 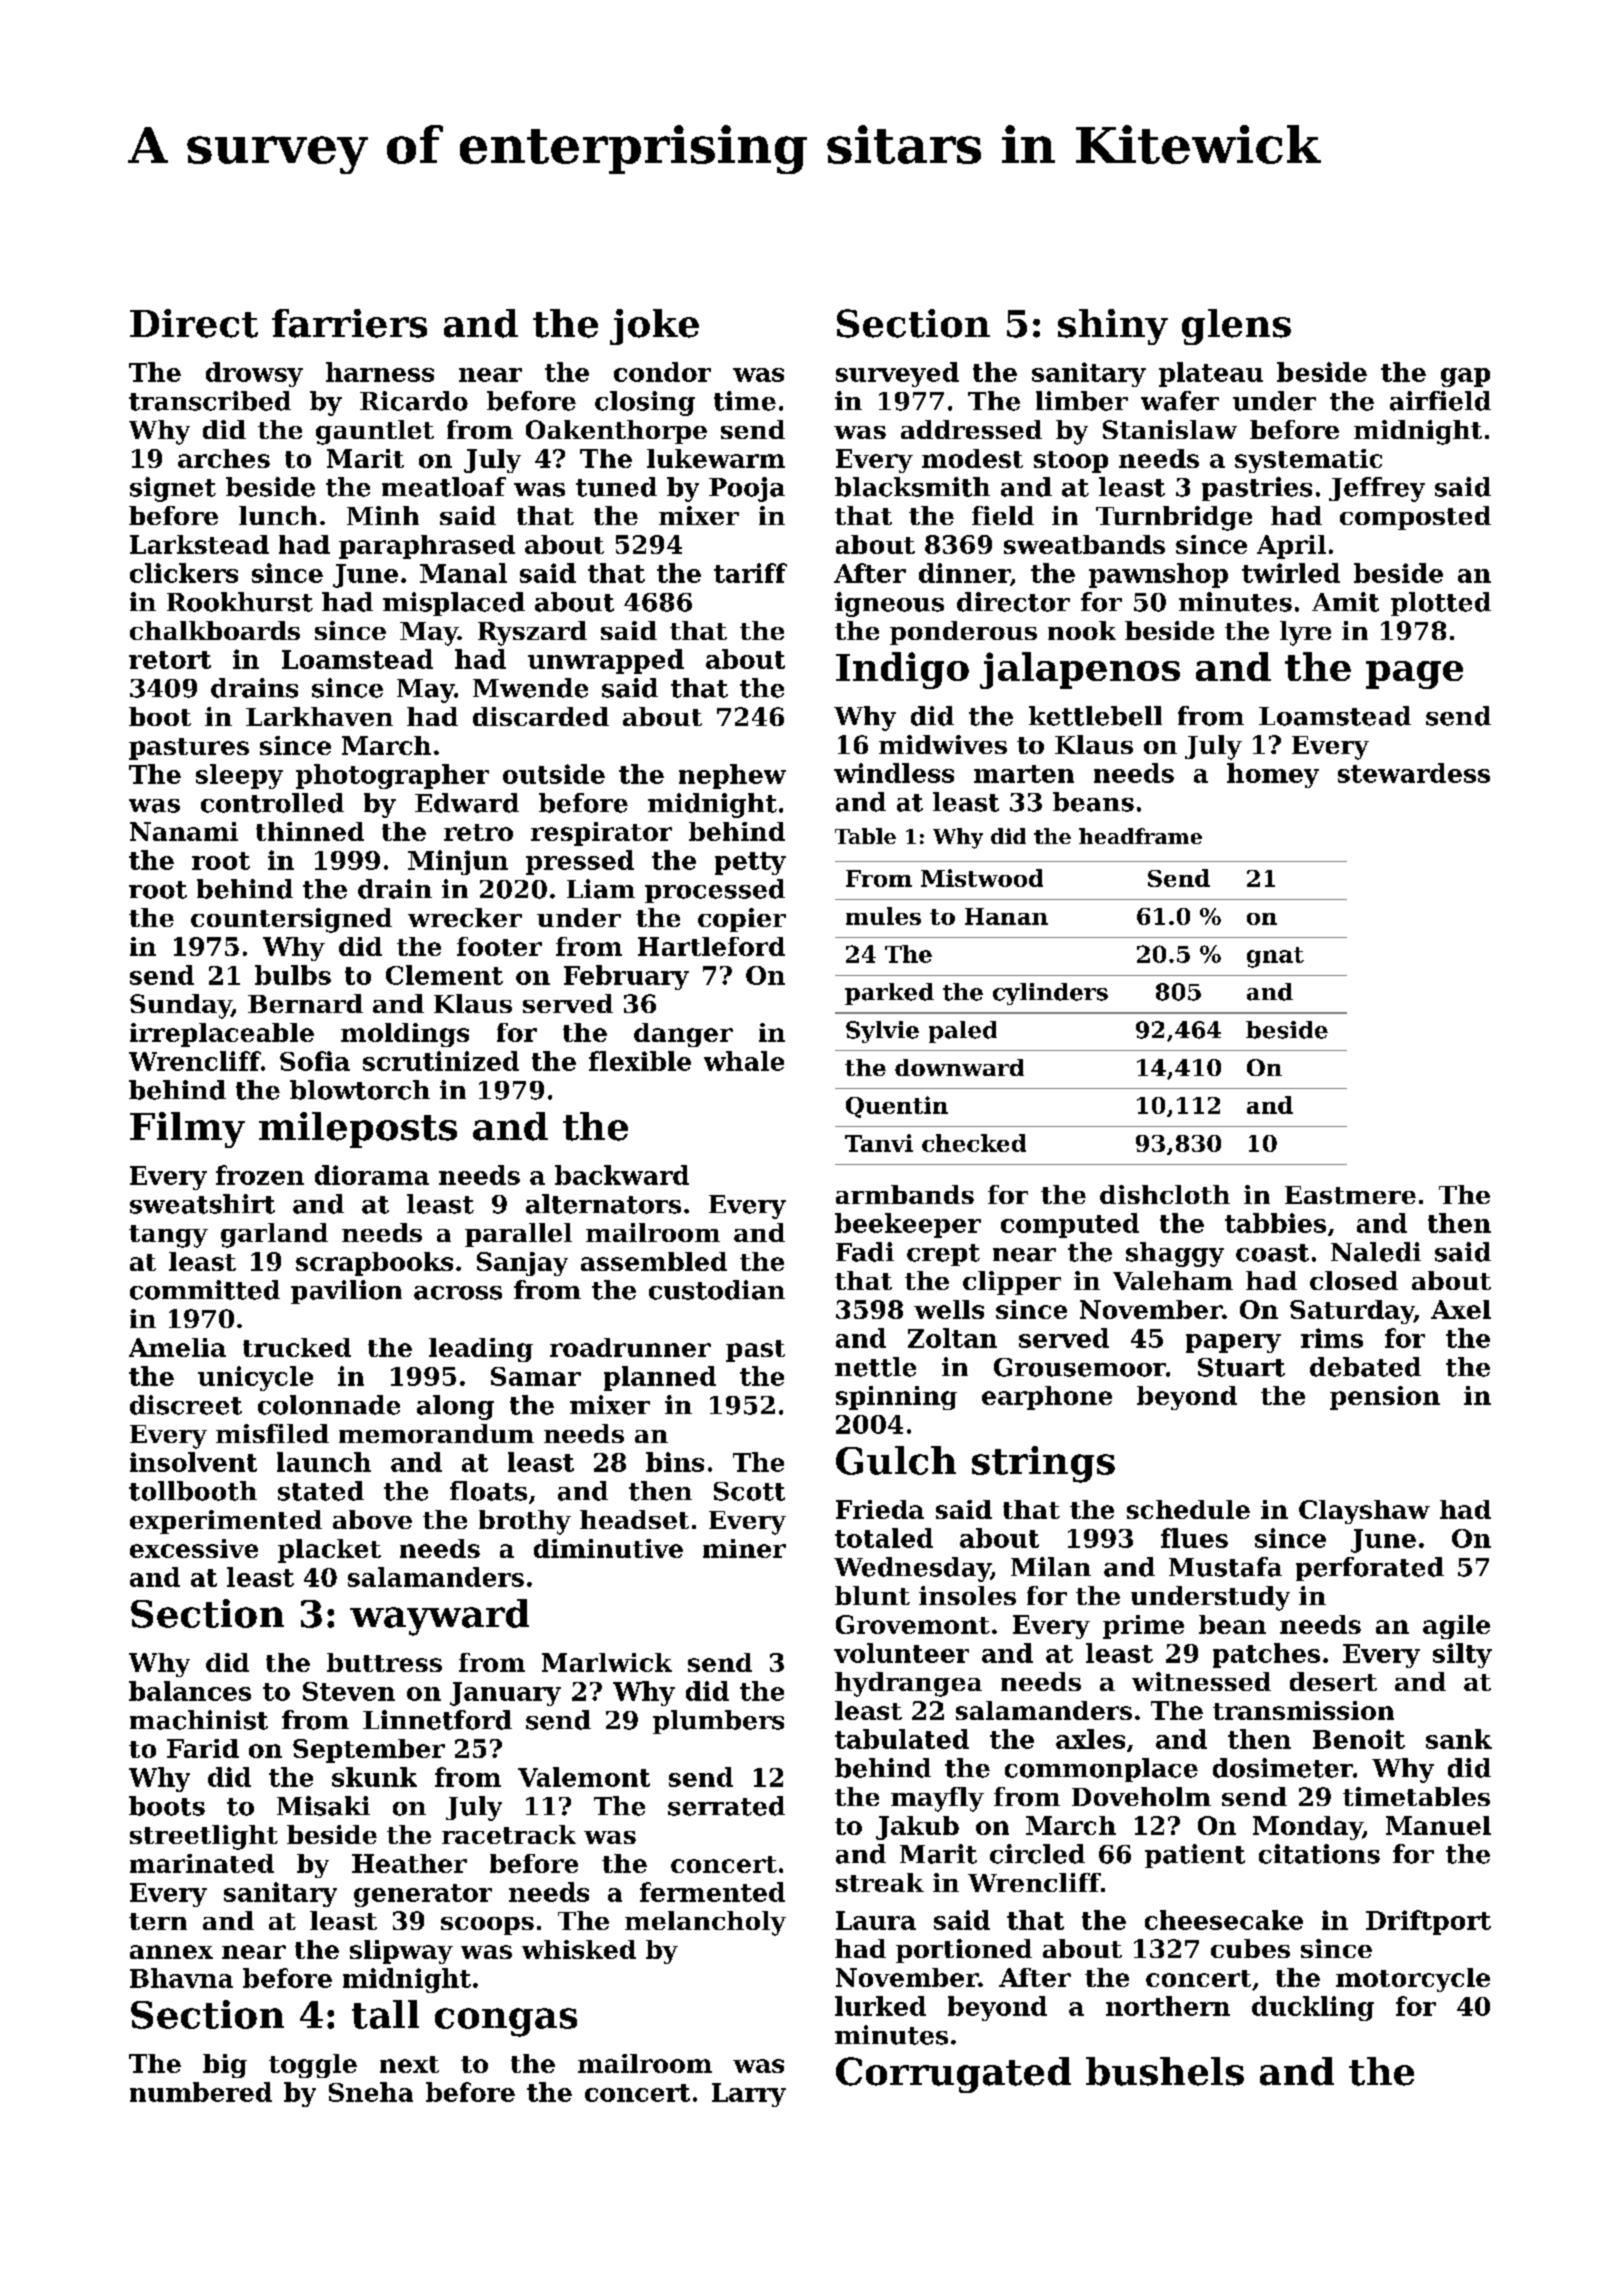 What do you see at coordinates (1313, 2008) in the document?
I see `duckling` at bounding box center [1313, 2008].
